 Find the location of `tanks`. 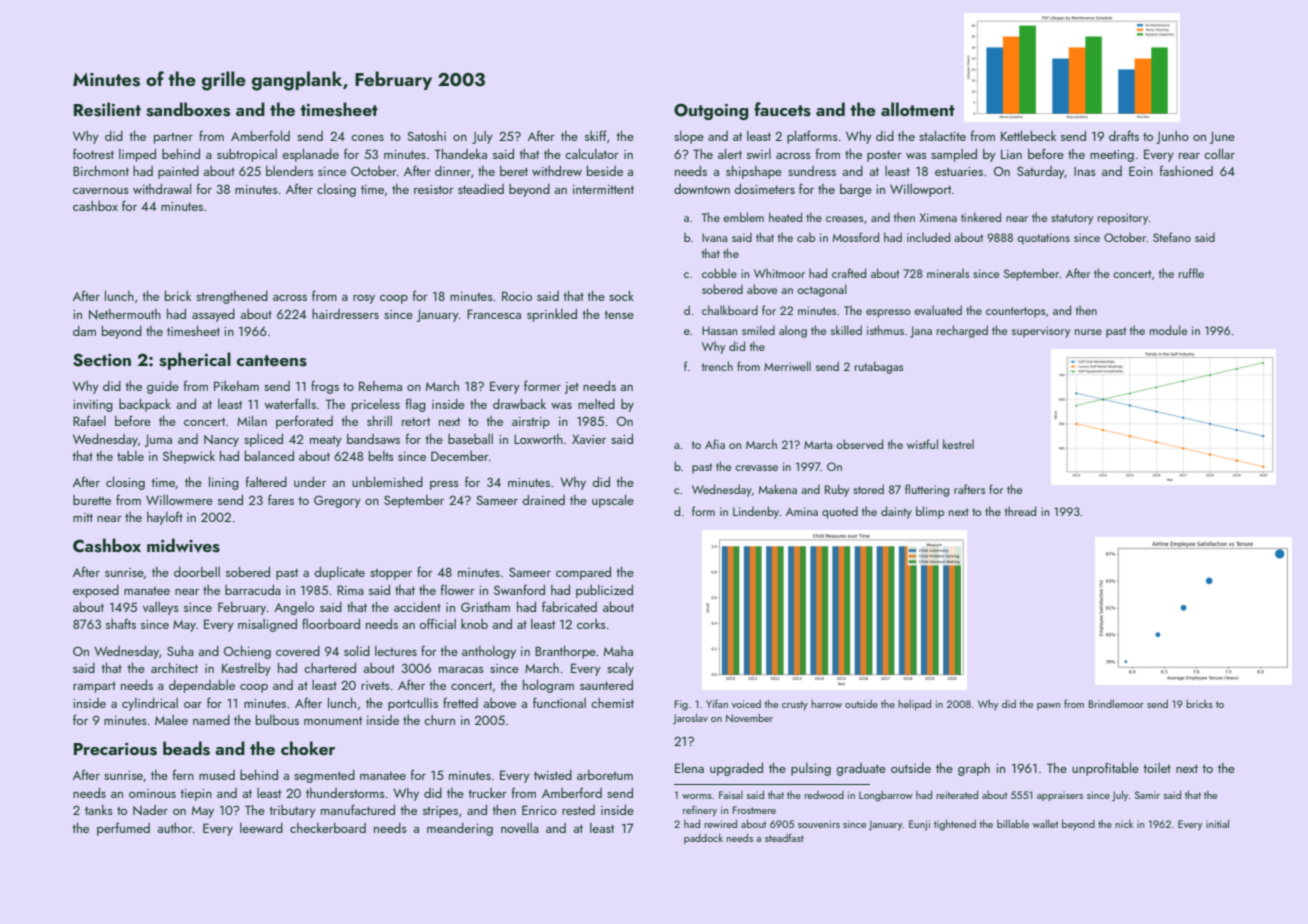

tanks is located at coordinates (99, 810).
